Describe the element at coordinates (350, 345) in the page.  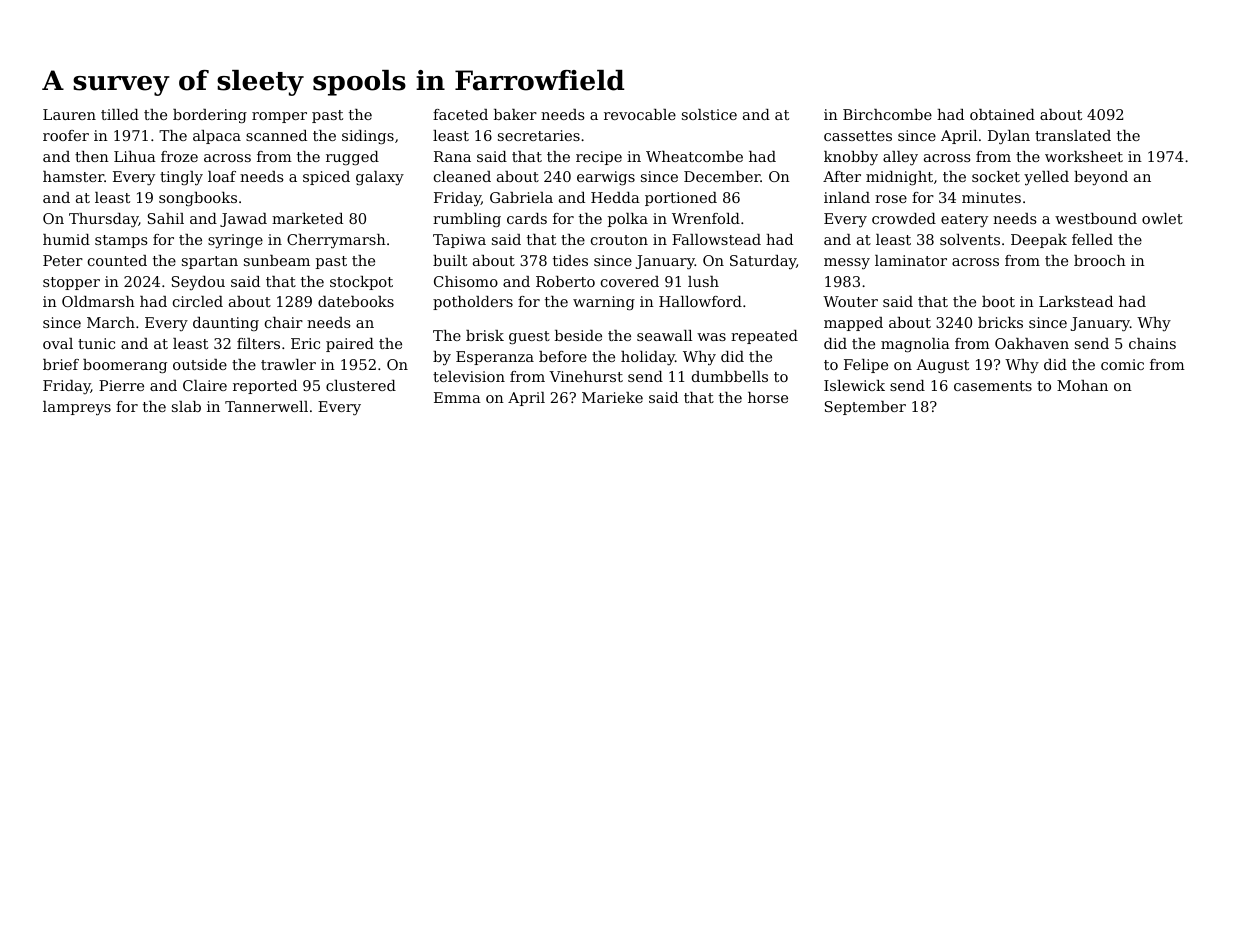
I see `paired` at that location.
